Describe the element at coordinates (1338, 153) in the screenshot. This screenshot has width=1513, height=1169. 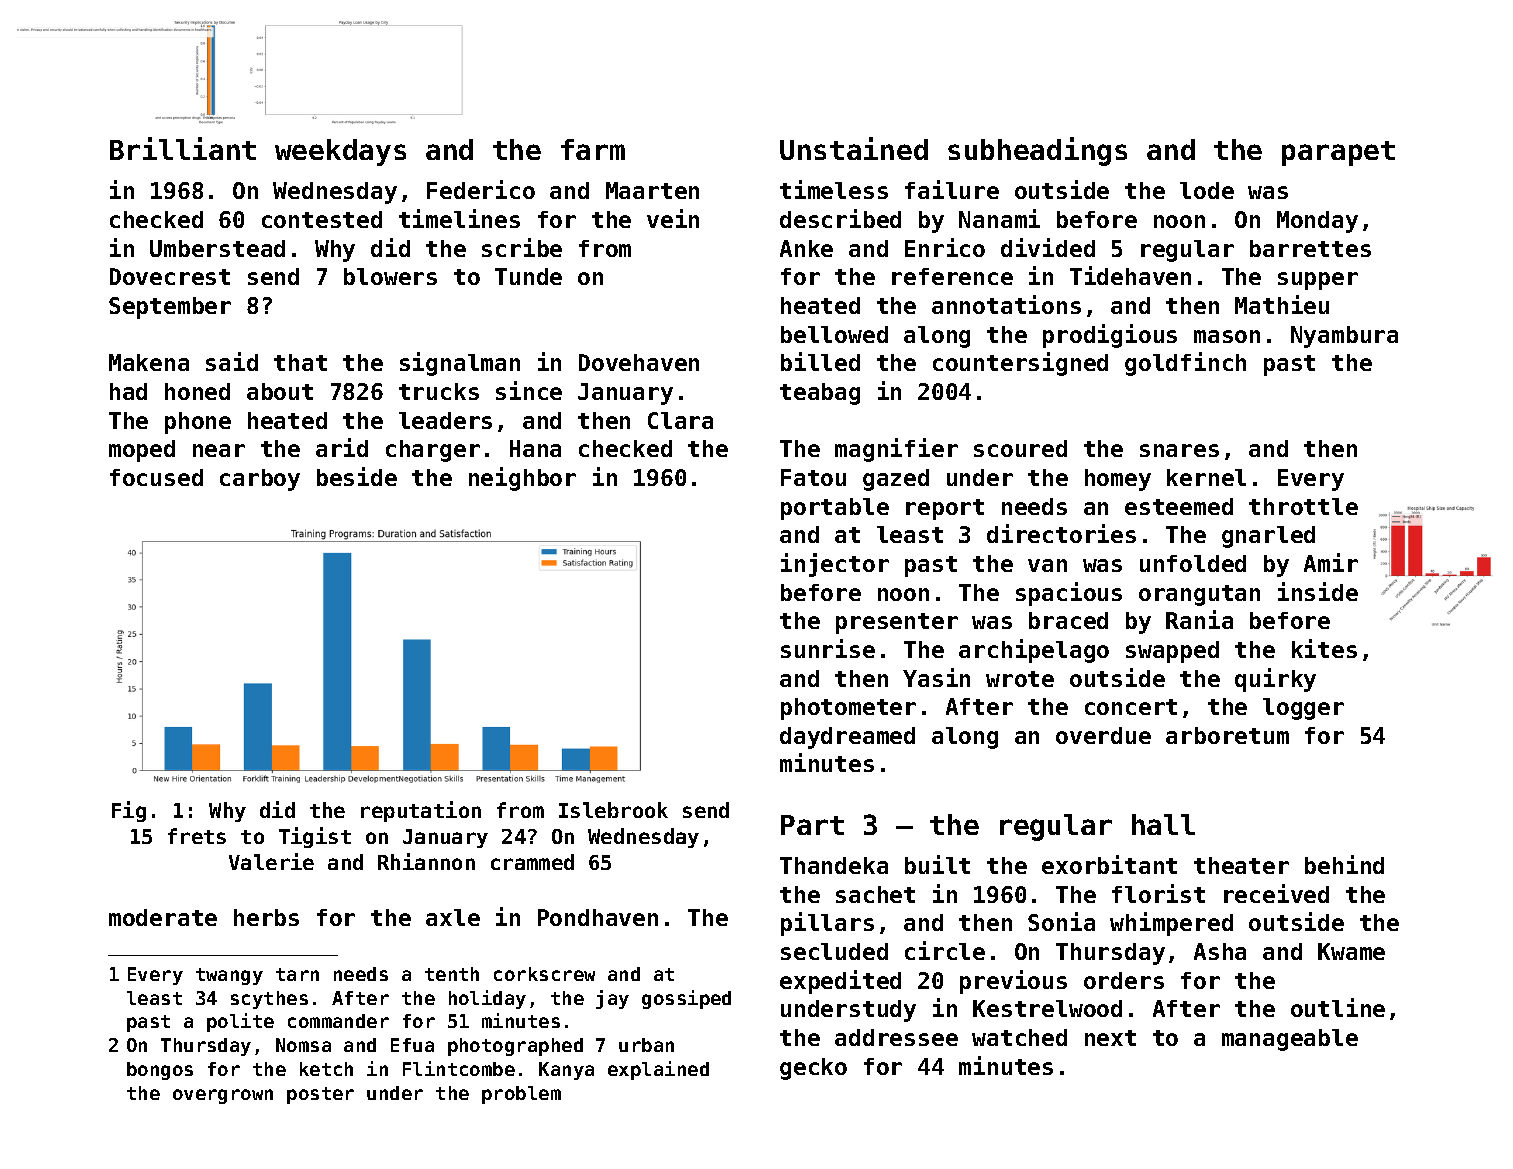
I see `parapet` at that location.
